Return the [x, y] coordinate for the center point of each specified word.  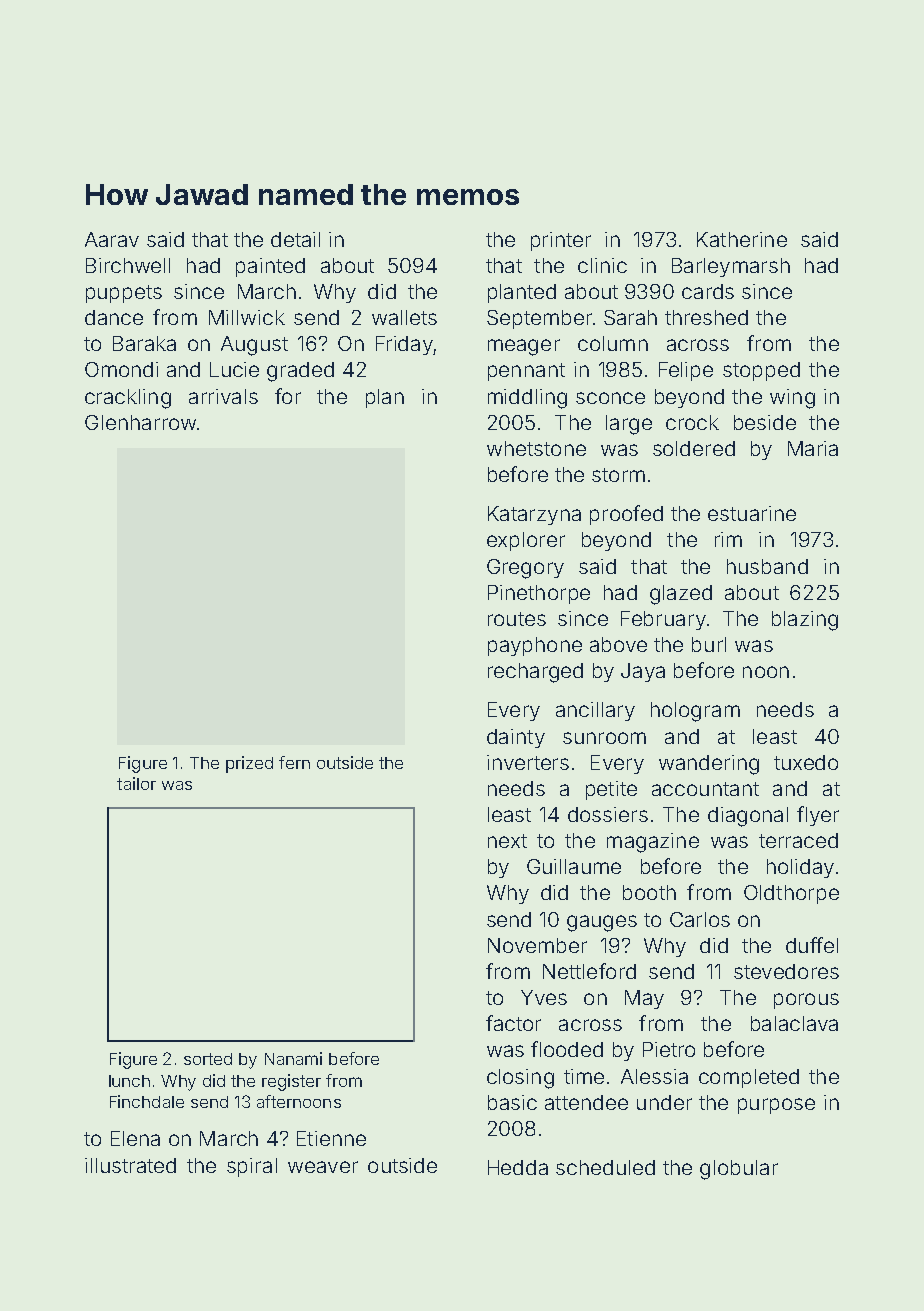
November [537, 945]
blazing [805, 621]
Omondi [121, 369]
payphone [535, 646]
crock [692, 422]
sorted [208, 1059]
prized [249, 764]
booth [649, 892]
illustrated [130, 1165]
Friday [404, 345]
